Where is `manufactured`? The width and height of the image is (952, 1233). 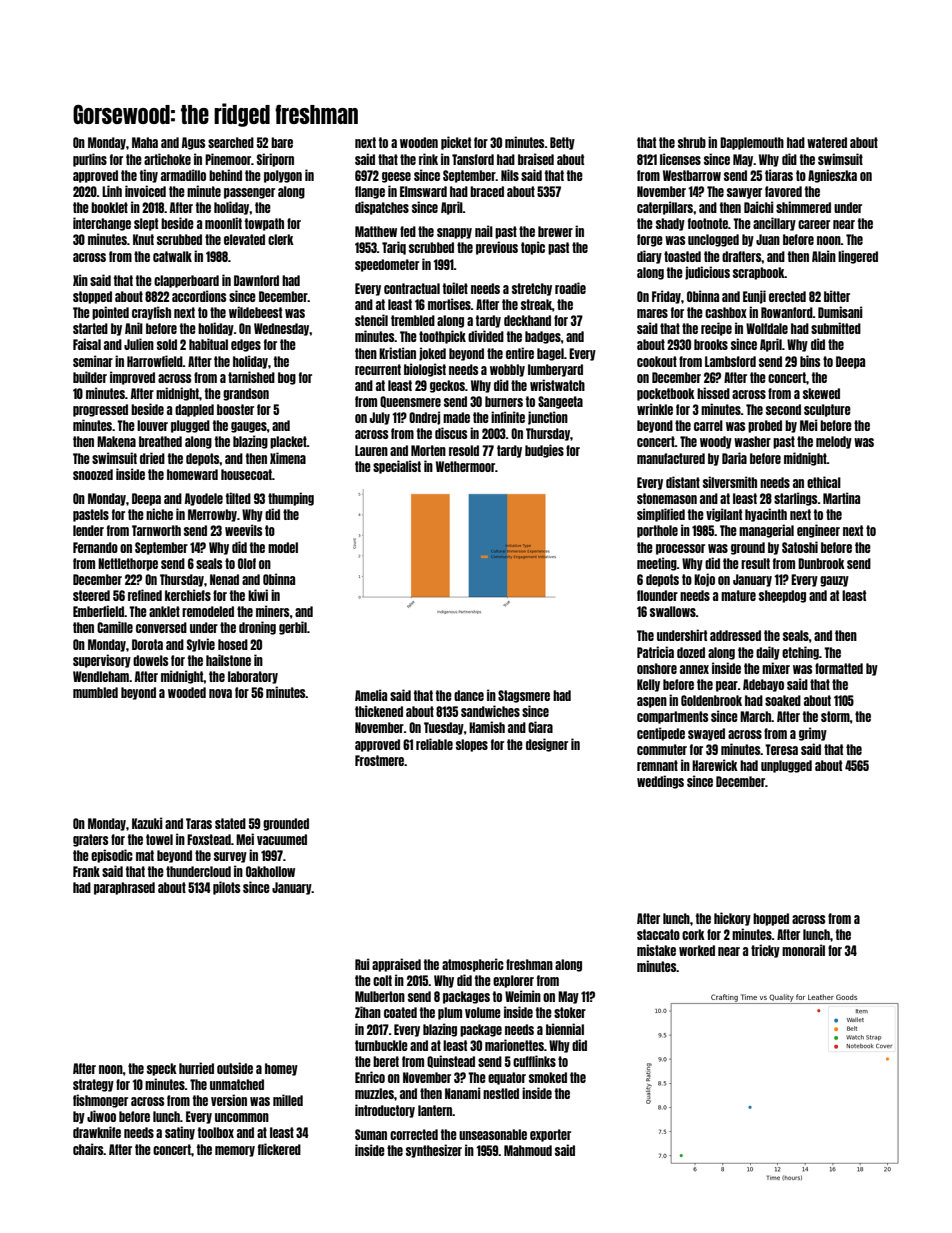
manufactured is located at coordinates (671, 458).
